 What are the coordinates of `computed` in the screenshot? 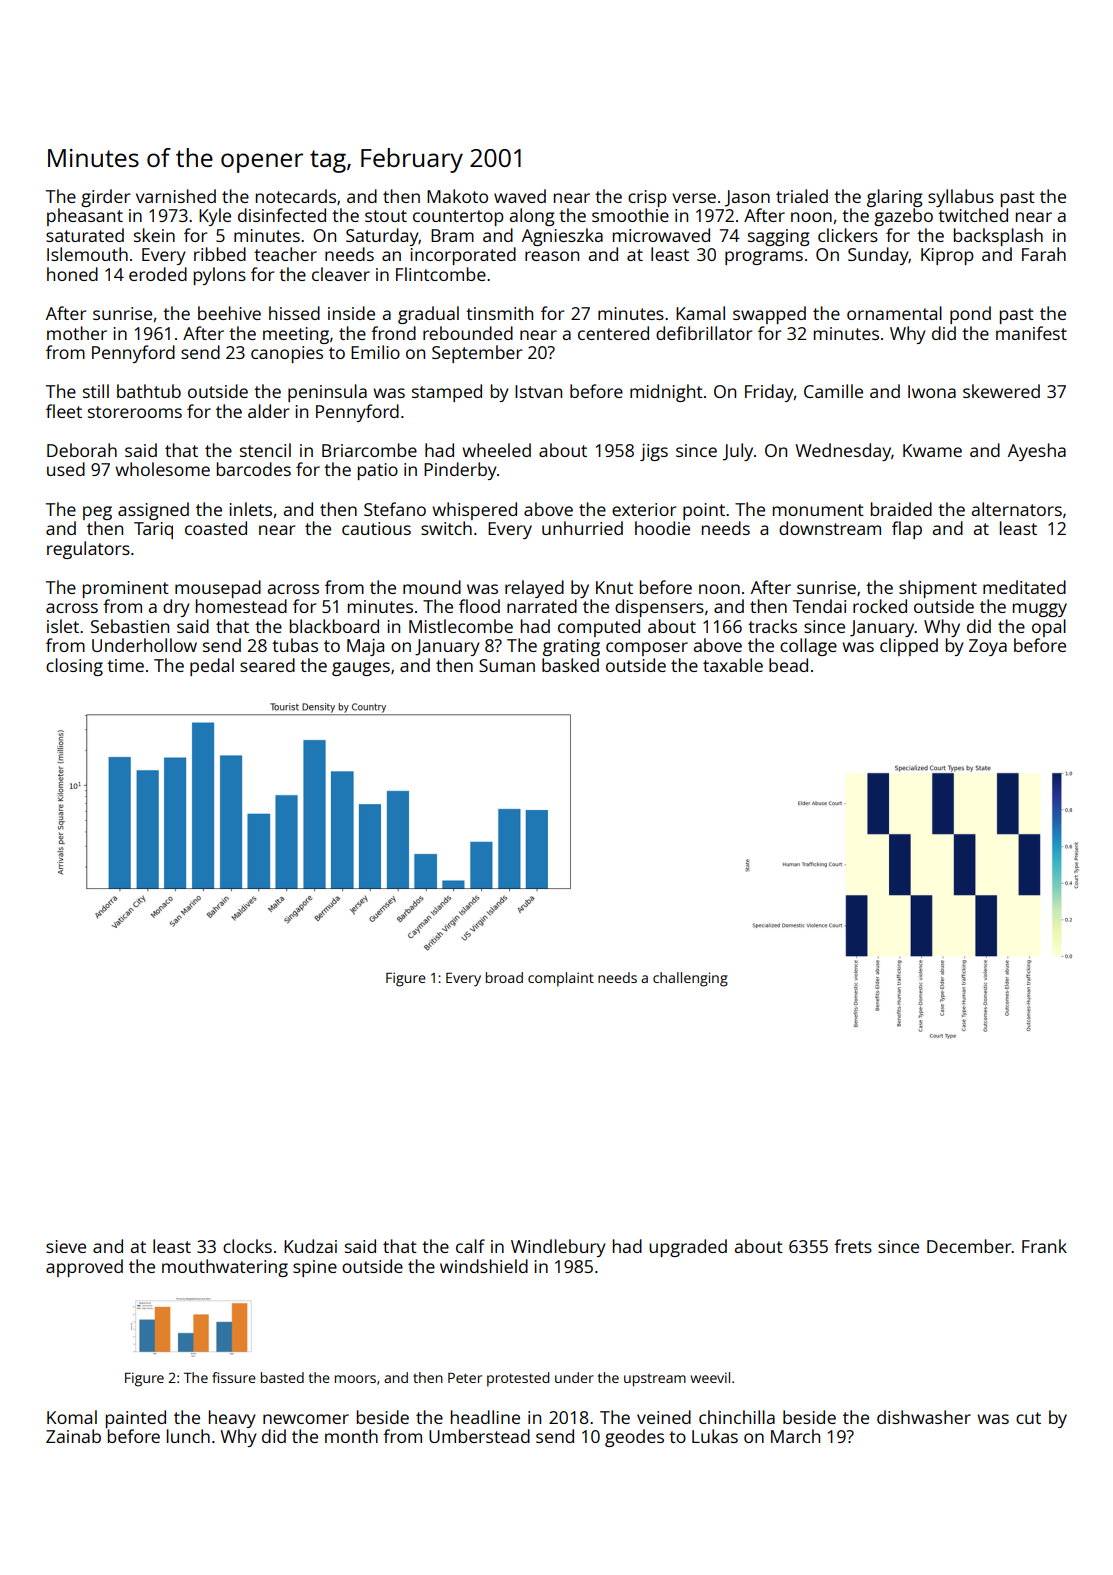 It's located at (599, 628).
